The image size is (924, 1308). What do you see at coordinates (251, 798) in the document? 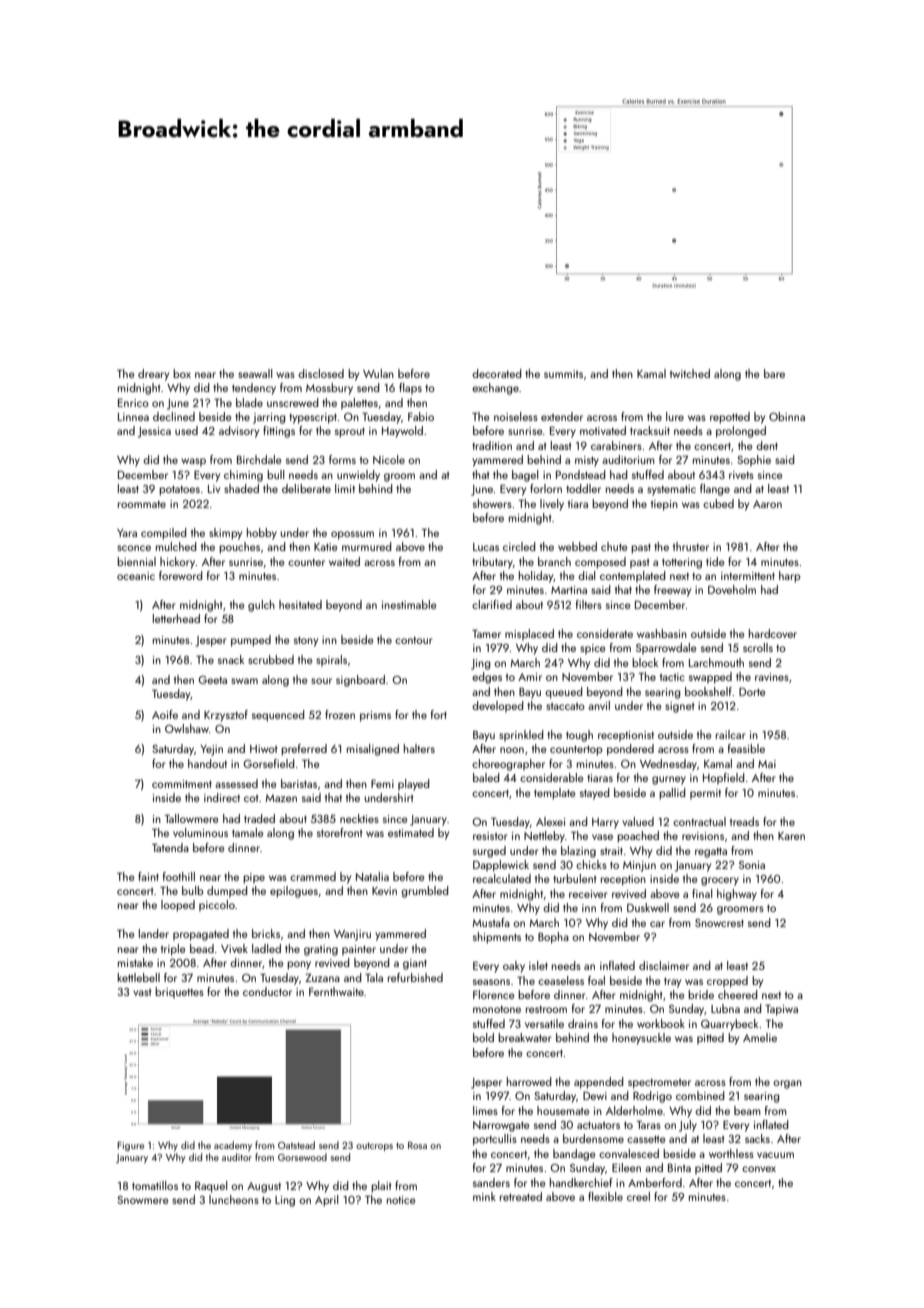
I see `cot` at bounding box center [251, 798].
